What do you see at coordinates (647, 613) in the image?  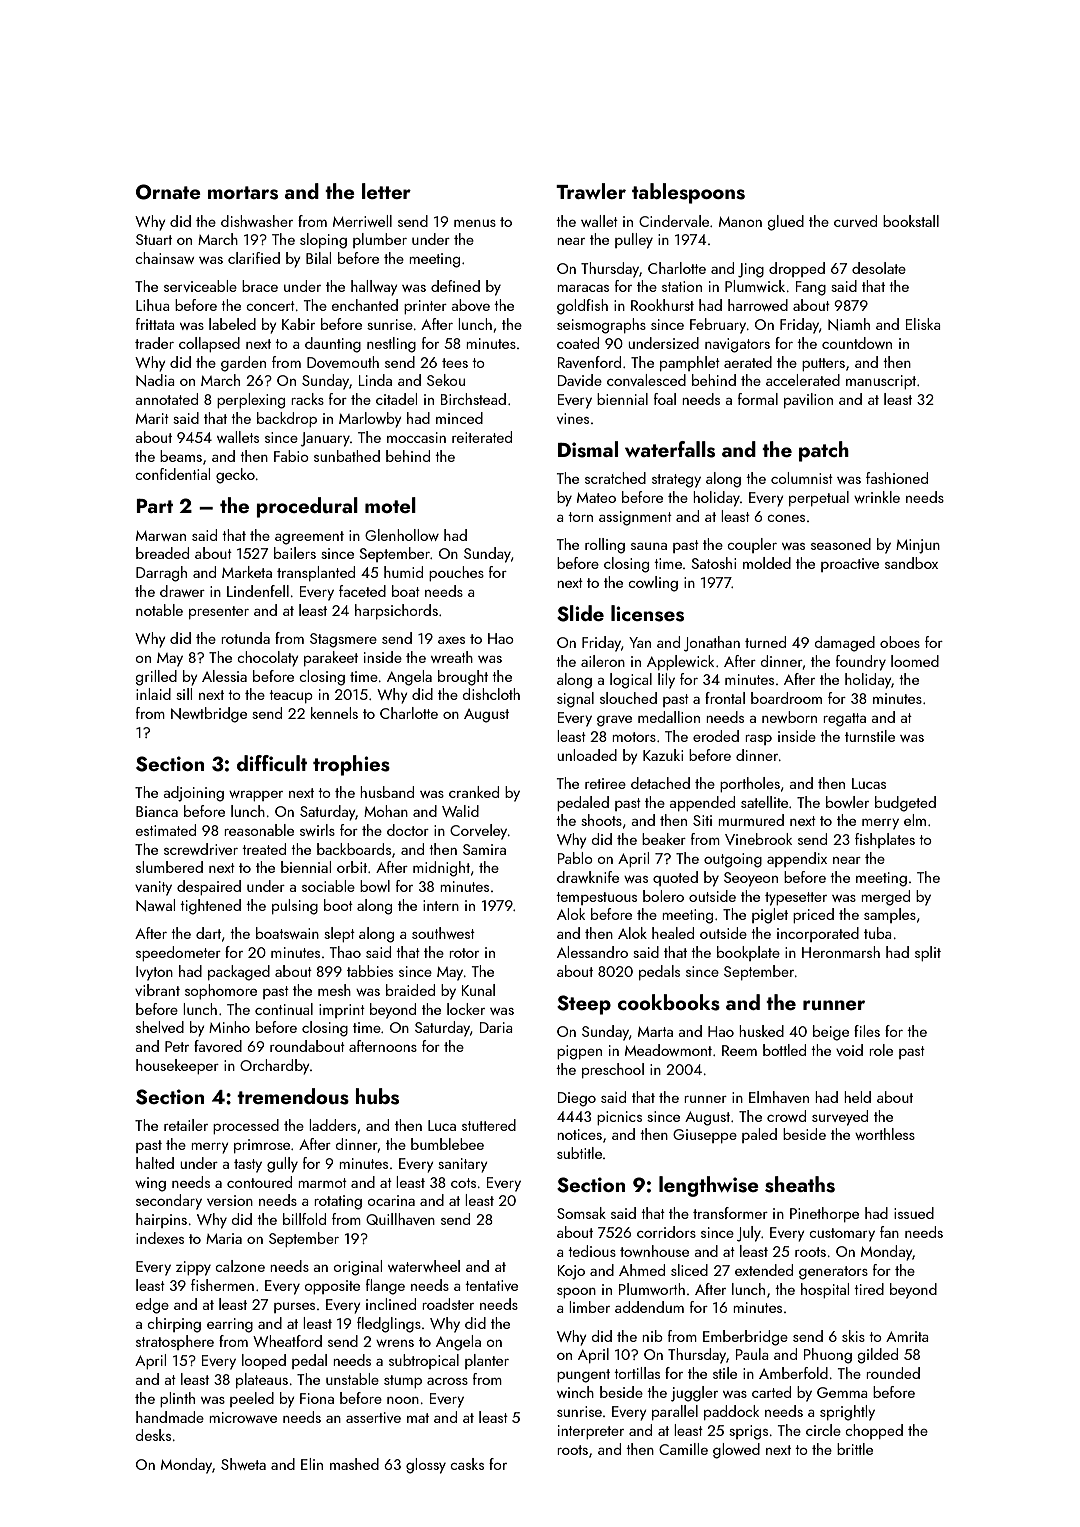 I see `licenses` at bounding box center [647, 613].
